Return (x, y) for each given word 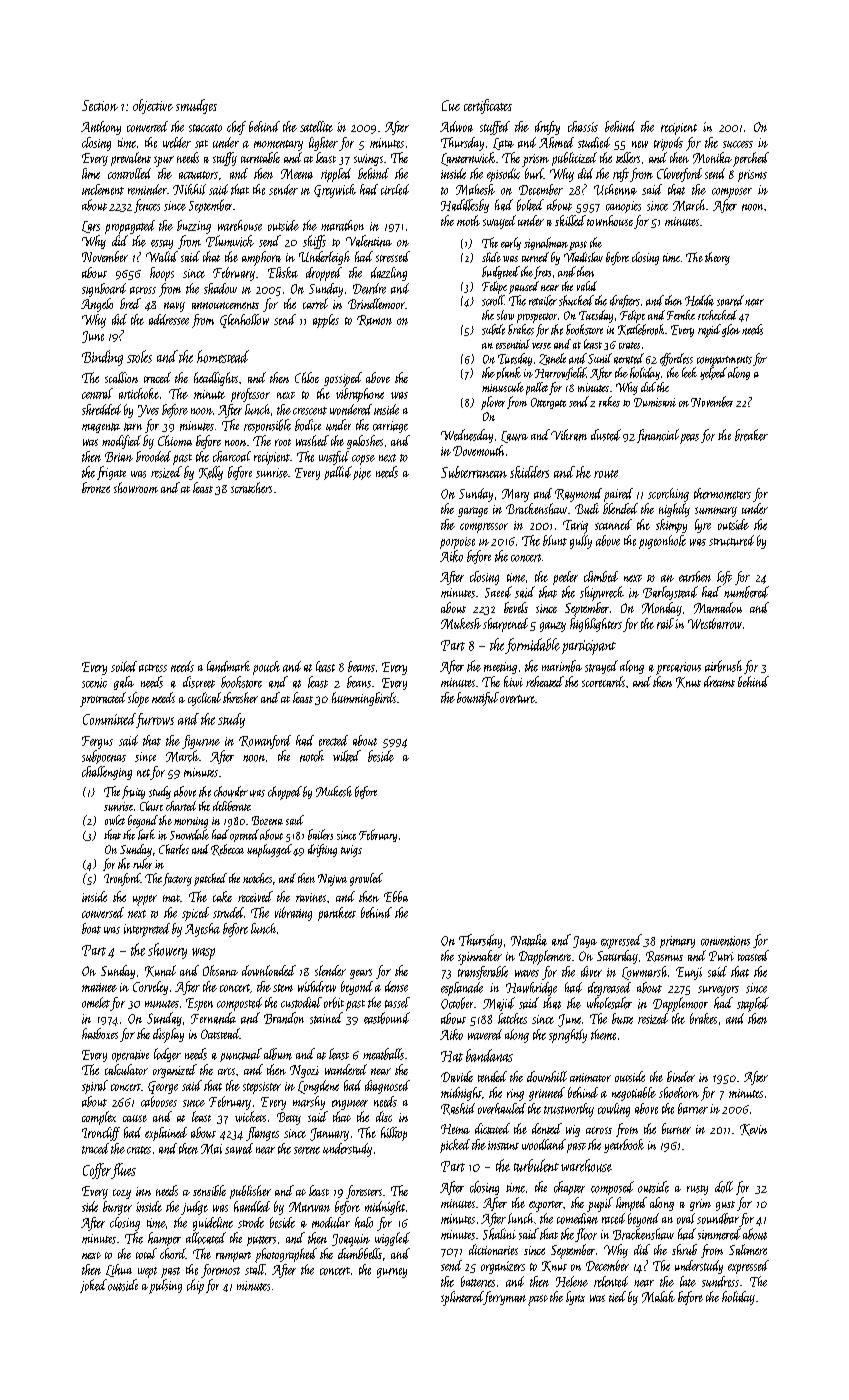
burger (117, 1208)
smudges (196, 106)
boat (91, 928)
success (738, 144)
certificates (488, 106)
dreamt (719, 681)
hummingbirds (364, 699)
